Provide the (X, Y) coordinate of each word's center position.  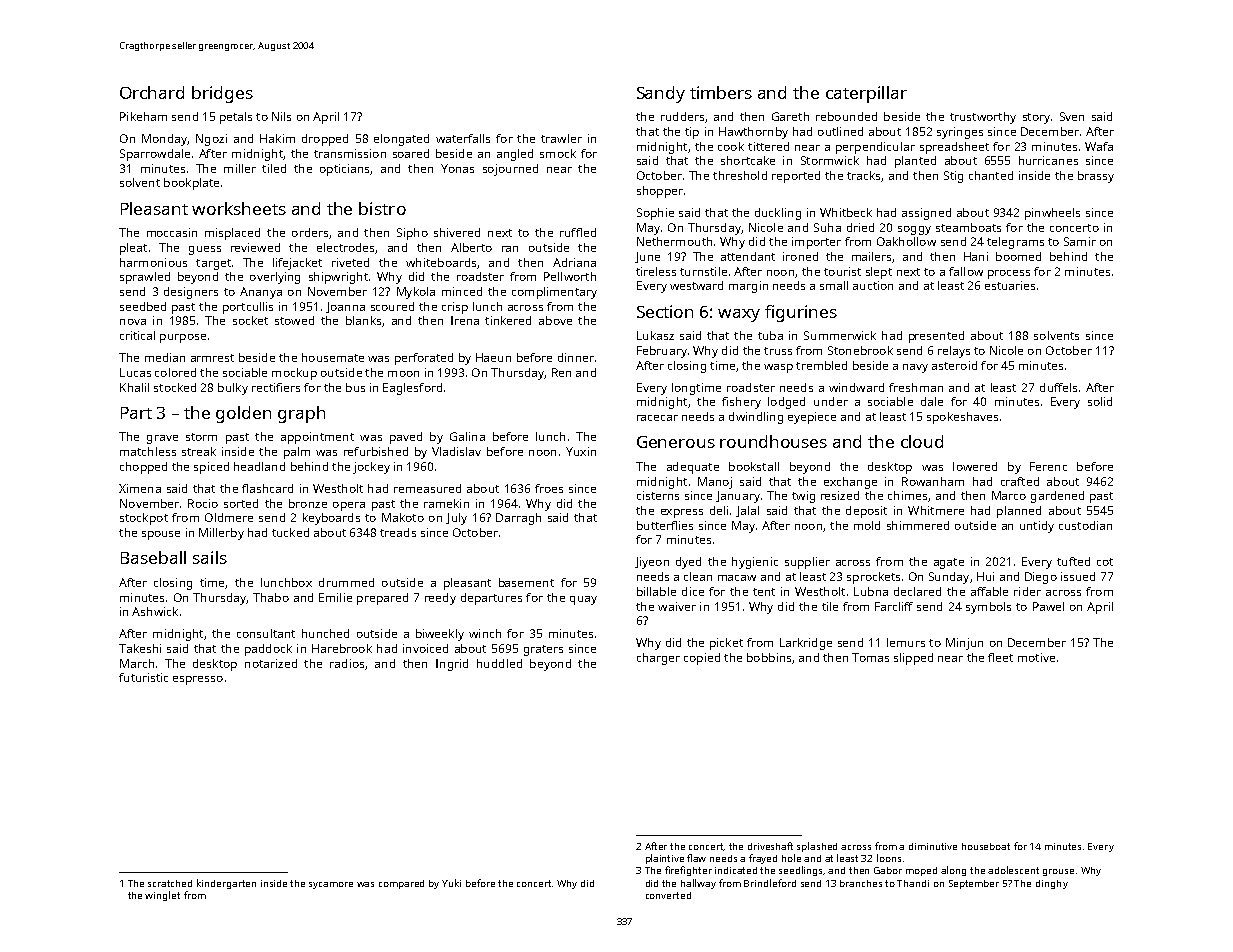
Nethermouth (674, 241)
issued (1078, 576)
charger (658, 659)
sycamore (331, 885)
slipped (913, 659)
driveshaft (770, 846)
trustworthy (983, 118)
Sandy (661, 94)
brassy (1096, 177)
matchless (148, 451)
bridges (222, 94)
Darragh (518, 519)
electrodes (345, 247)
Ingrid (452, 665)
